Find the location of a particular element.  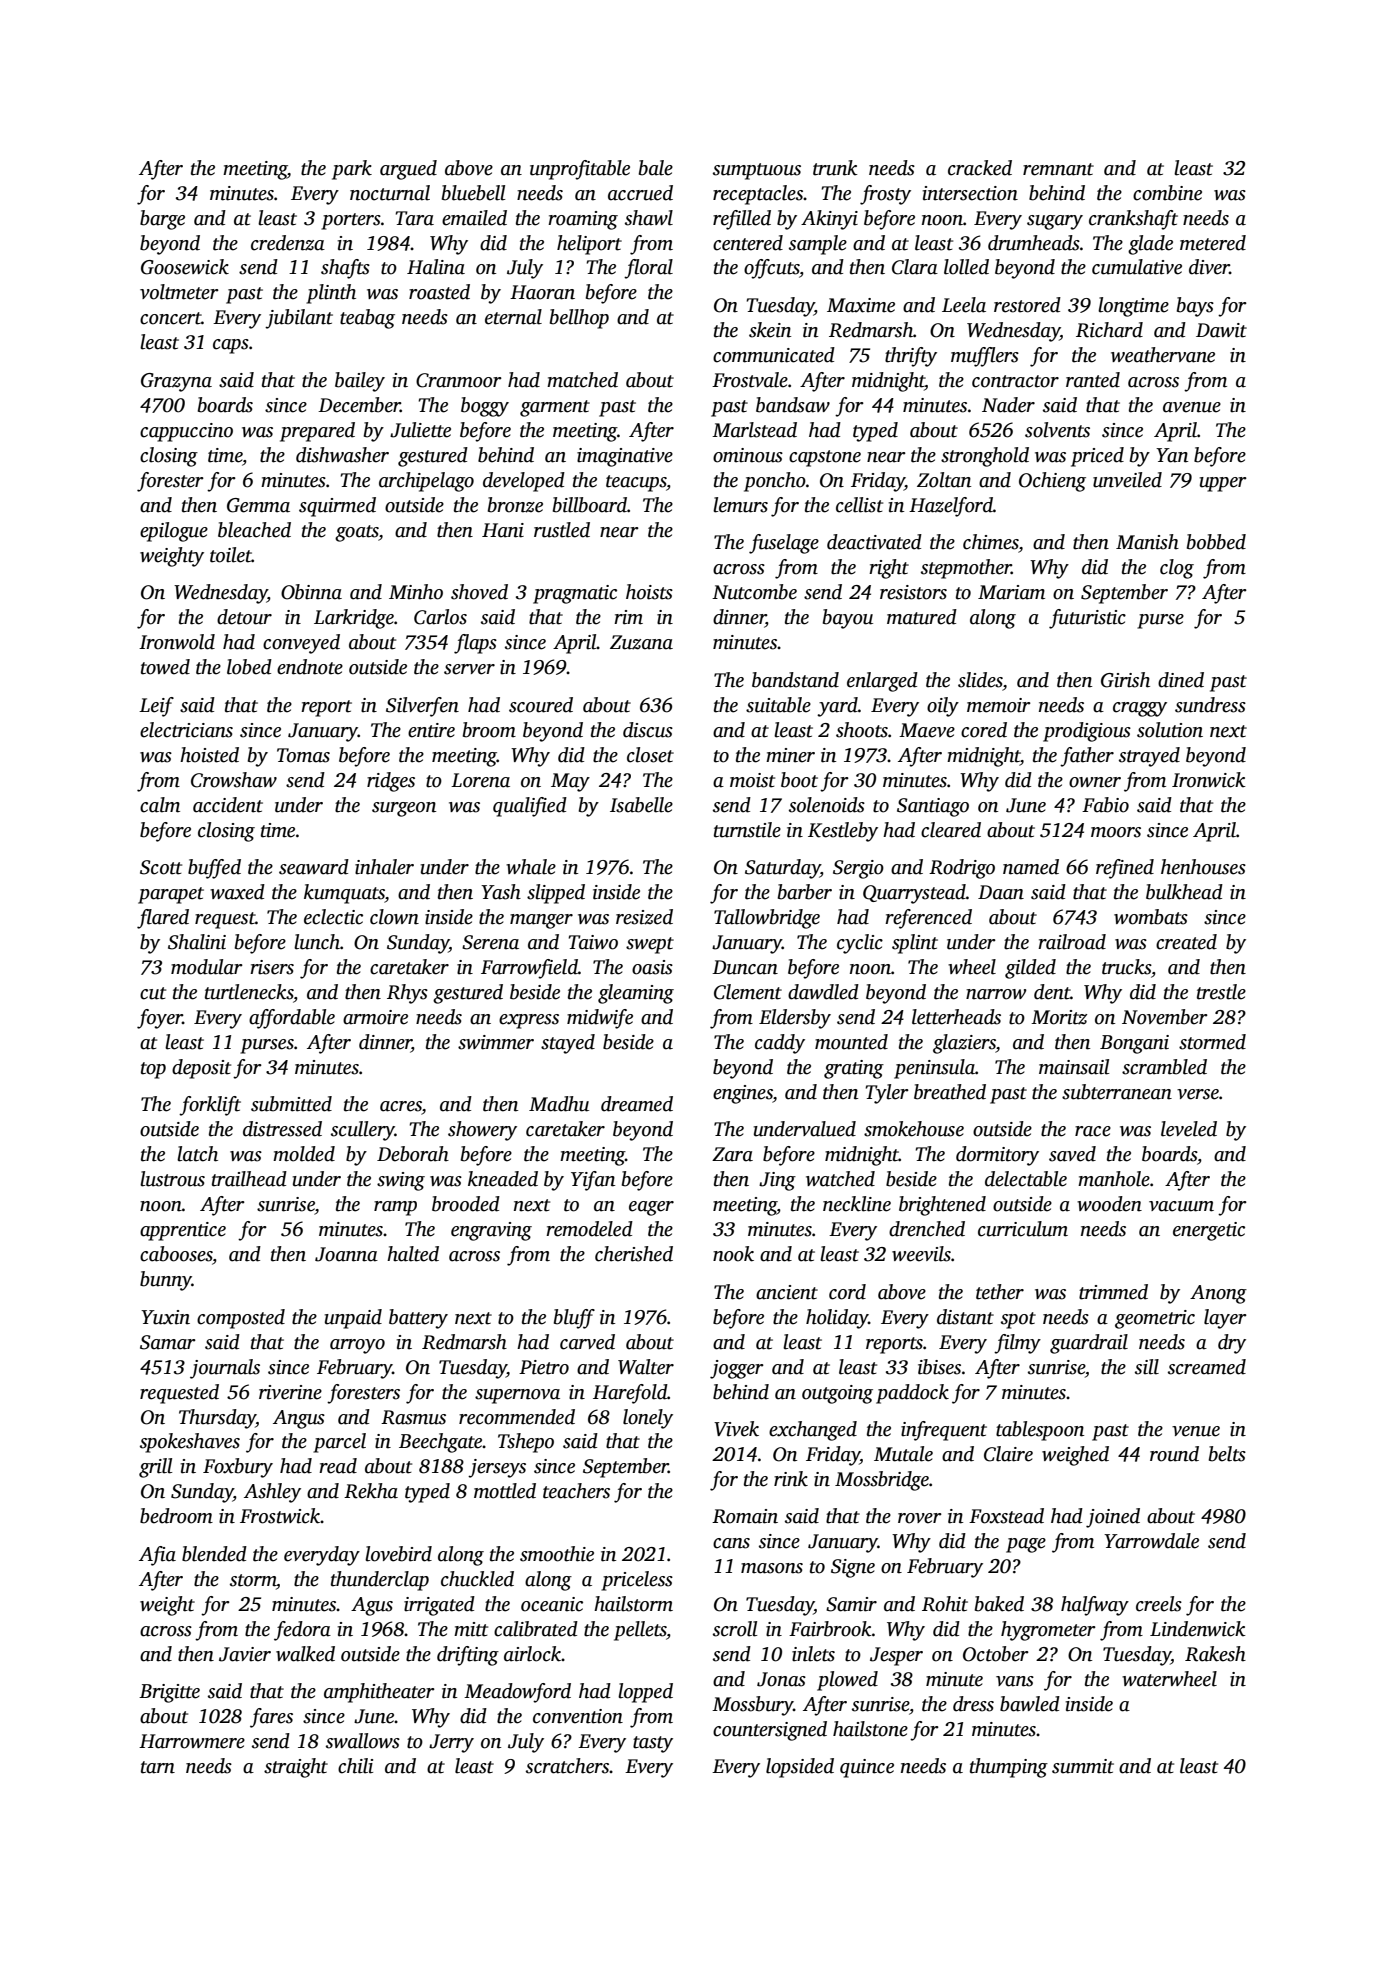

round is located at coordinates (1174, 1454).
